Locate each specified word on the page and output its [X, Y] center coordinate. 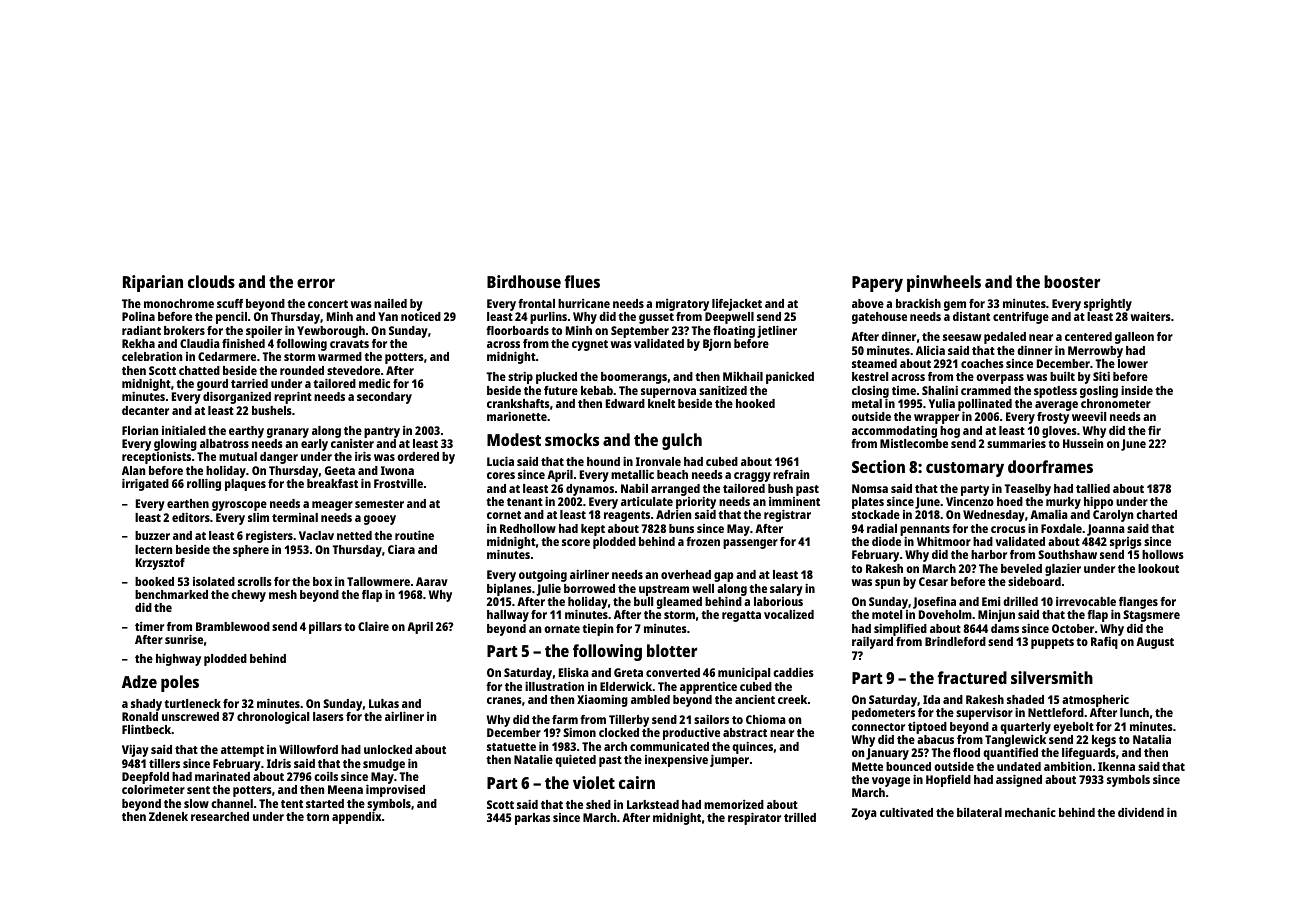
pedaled [1005, 338]
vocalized [789, 614]
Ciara [401, 549]
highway [178, 660]
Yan [388, 316]
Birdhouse [524, 281]
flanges [1138, 603]
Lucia [500, 461]
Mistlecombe [914, 443]
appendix [356, 818]
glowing [175, 445]
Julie [548, 590]
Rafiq [1104, 643]
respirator [754, 819]
